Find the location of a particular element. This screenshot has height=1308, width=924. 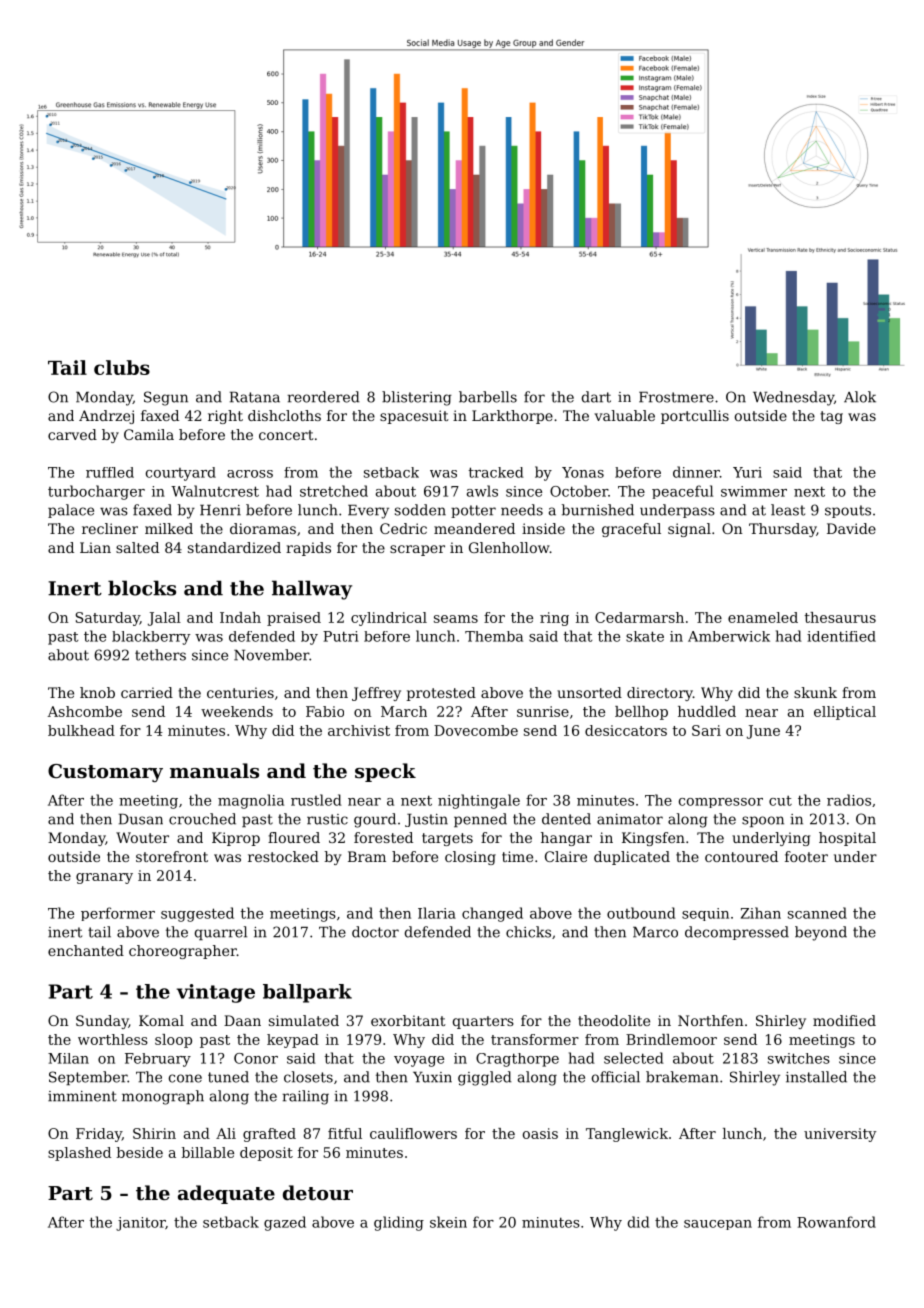

skein is located at coordinates (448, 1222).
